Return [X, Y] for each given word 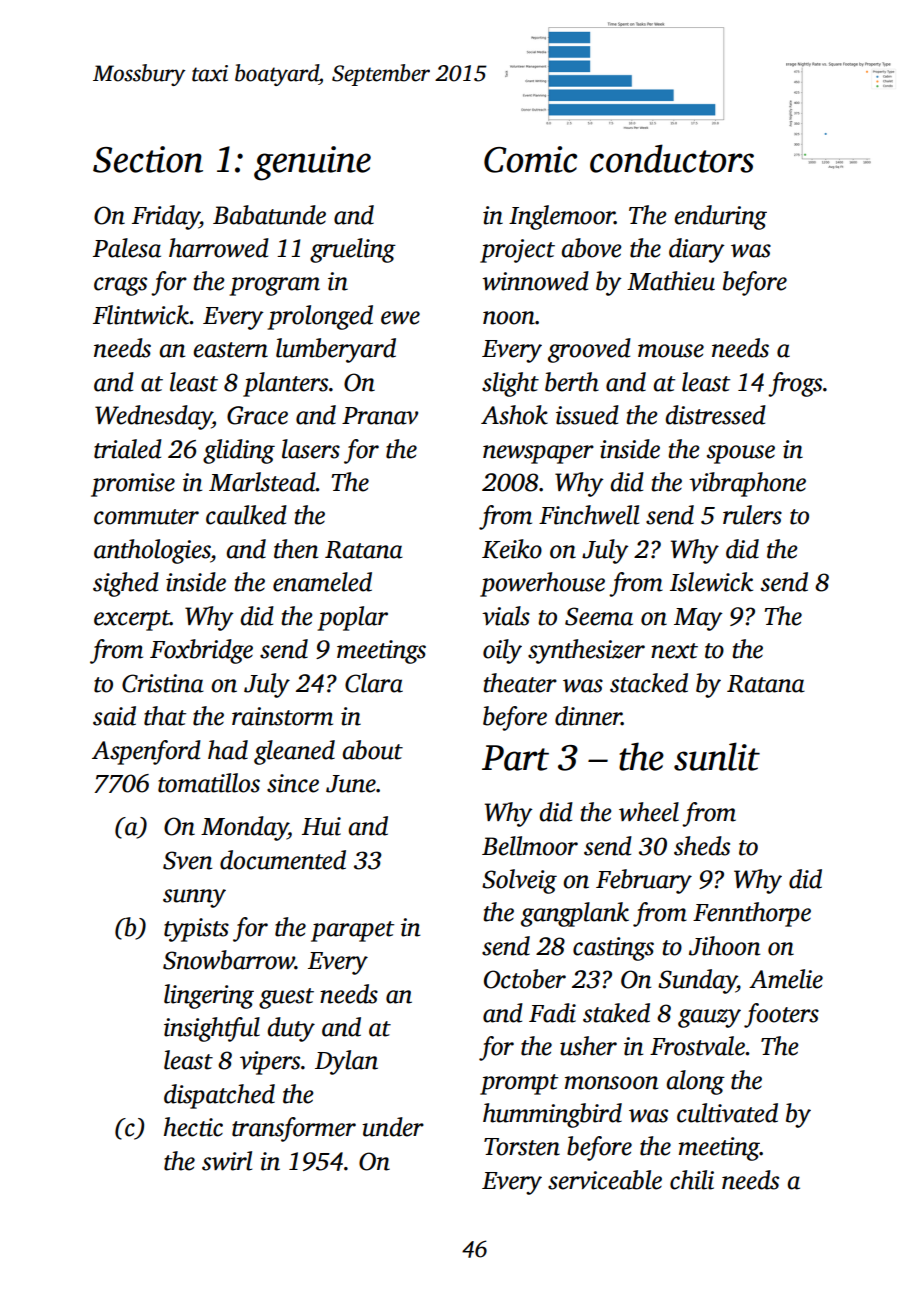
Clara [374, 683]
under [393, 1127]
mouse [671, 351]
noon [509, 318]
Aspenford [146, 752]
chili [692, 1180]
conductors [672, 158]
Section [148, 159]
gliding [239, 451]
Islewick [711, 582]
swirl [227, 1161]
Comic [530, 159]
